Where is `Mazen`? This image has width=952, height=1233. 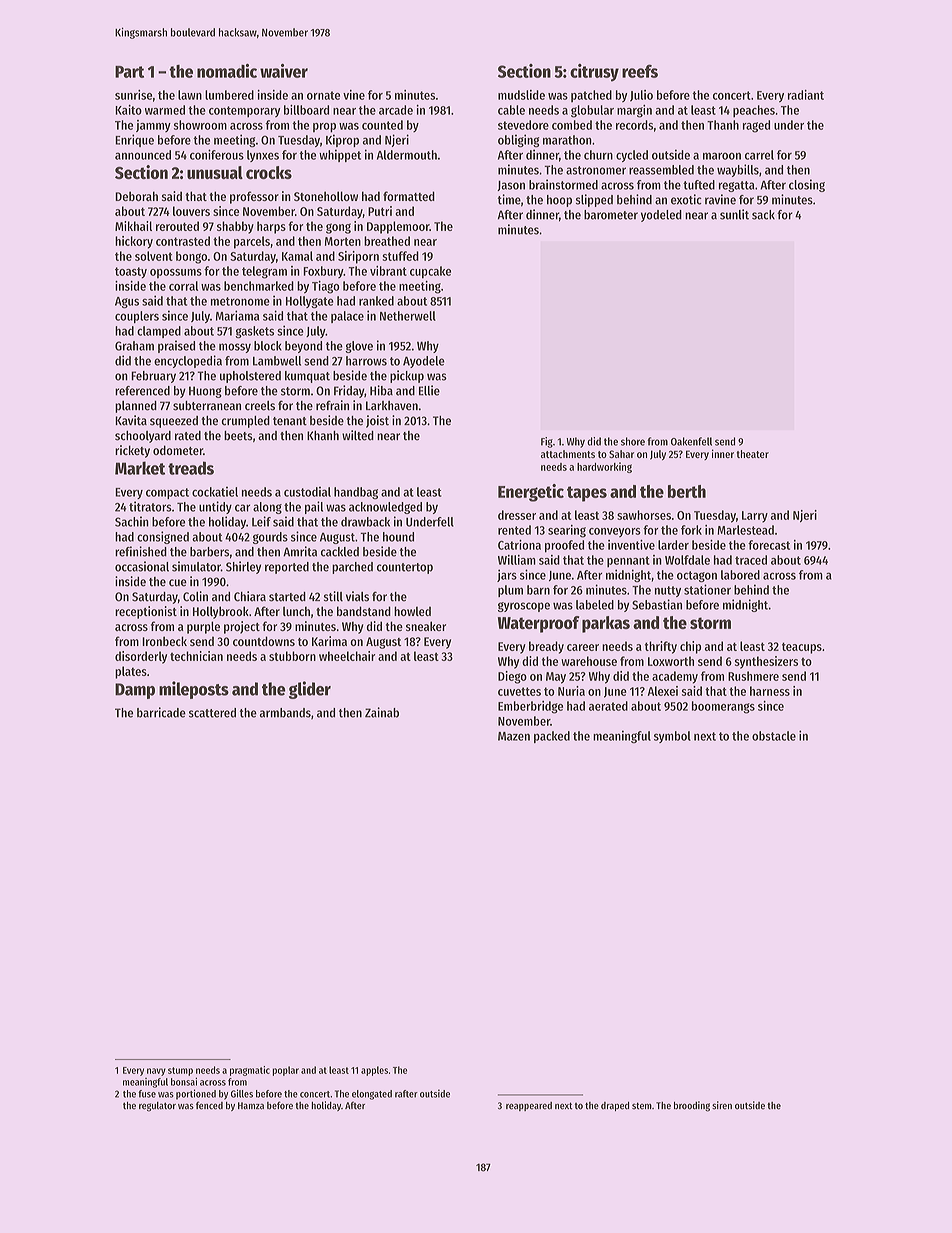
Mazen is located at coordinates (514, 736).
